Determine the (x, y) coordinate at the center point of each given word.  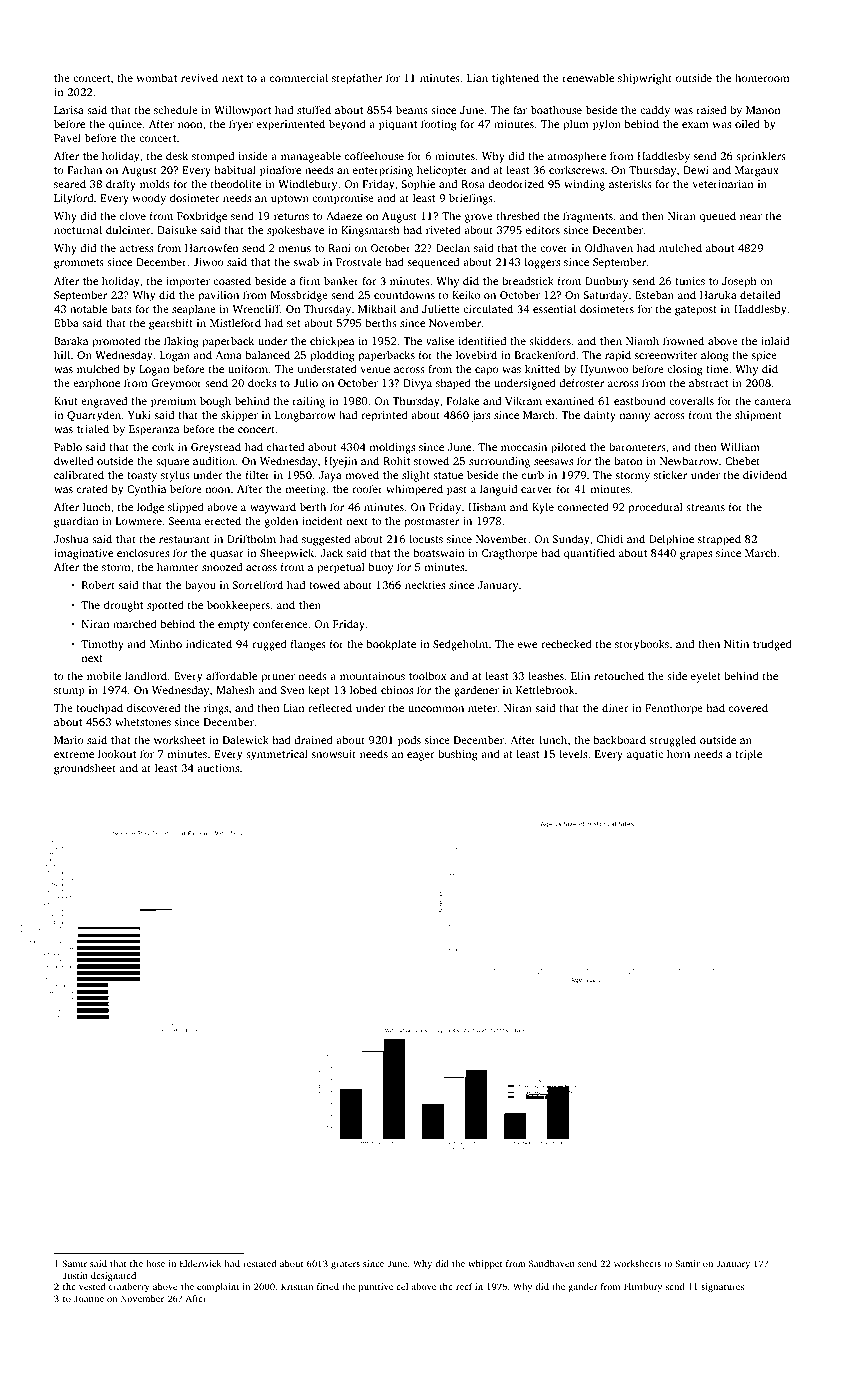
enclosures (143, 552)
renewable (588, 77)
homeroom (762, 77)
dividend (765, 474)
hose (155, 1263)
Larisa (69, 110)
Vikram (523, 400)
